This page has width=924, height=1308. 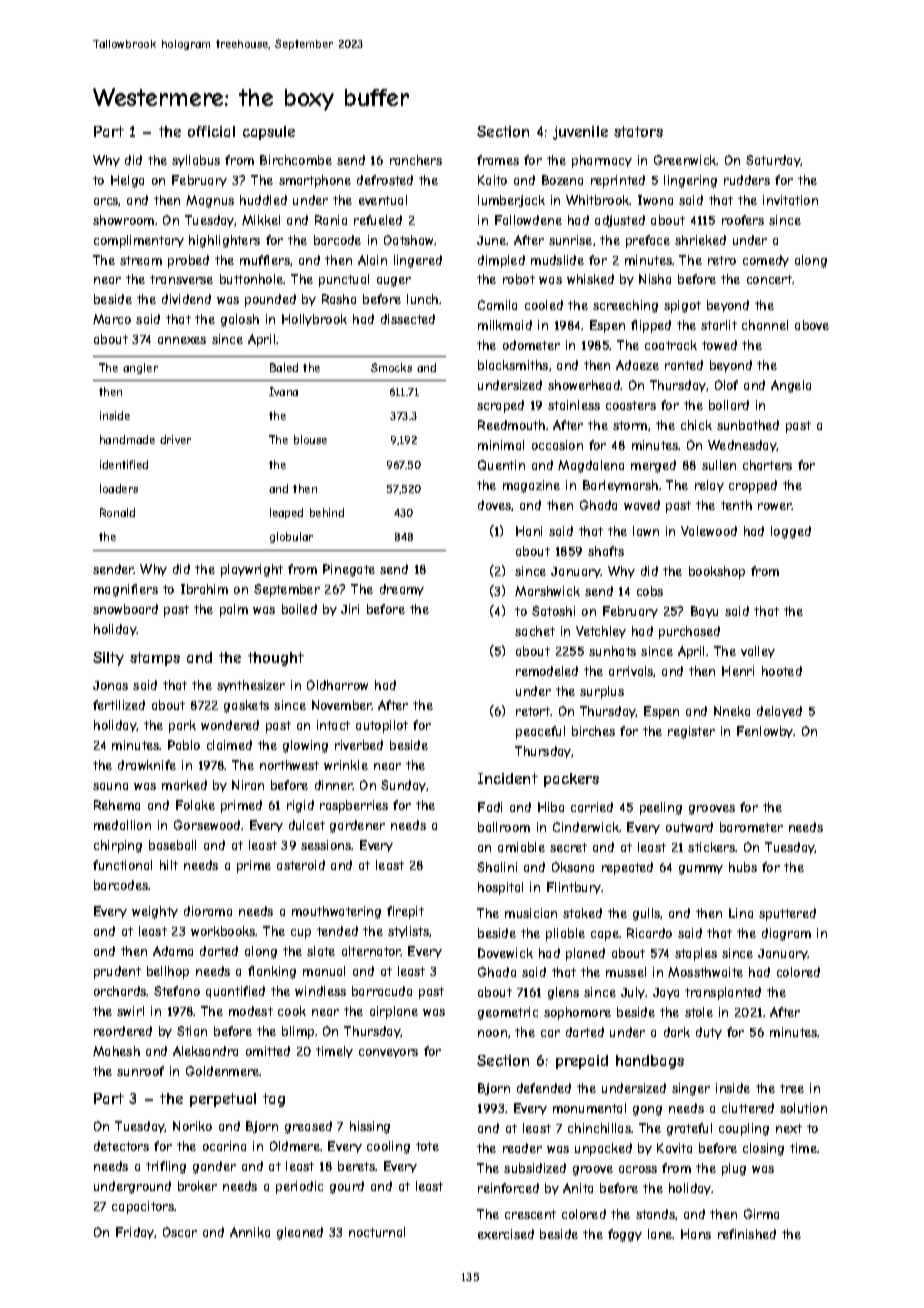 What do you see at coordinates (140, 368) in the page?
I see `angler` at bounding box center [140, 368].
